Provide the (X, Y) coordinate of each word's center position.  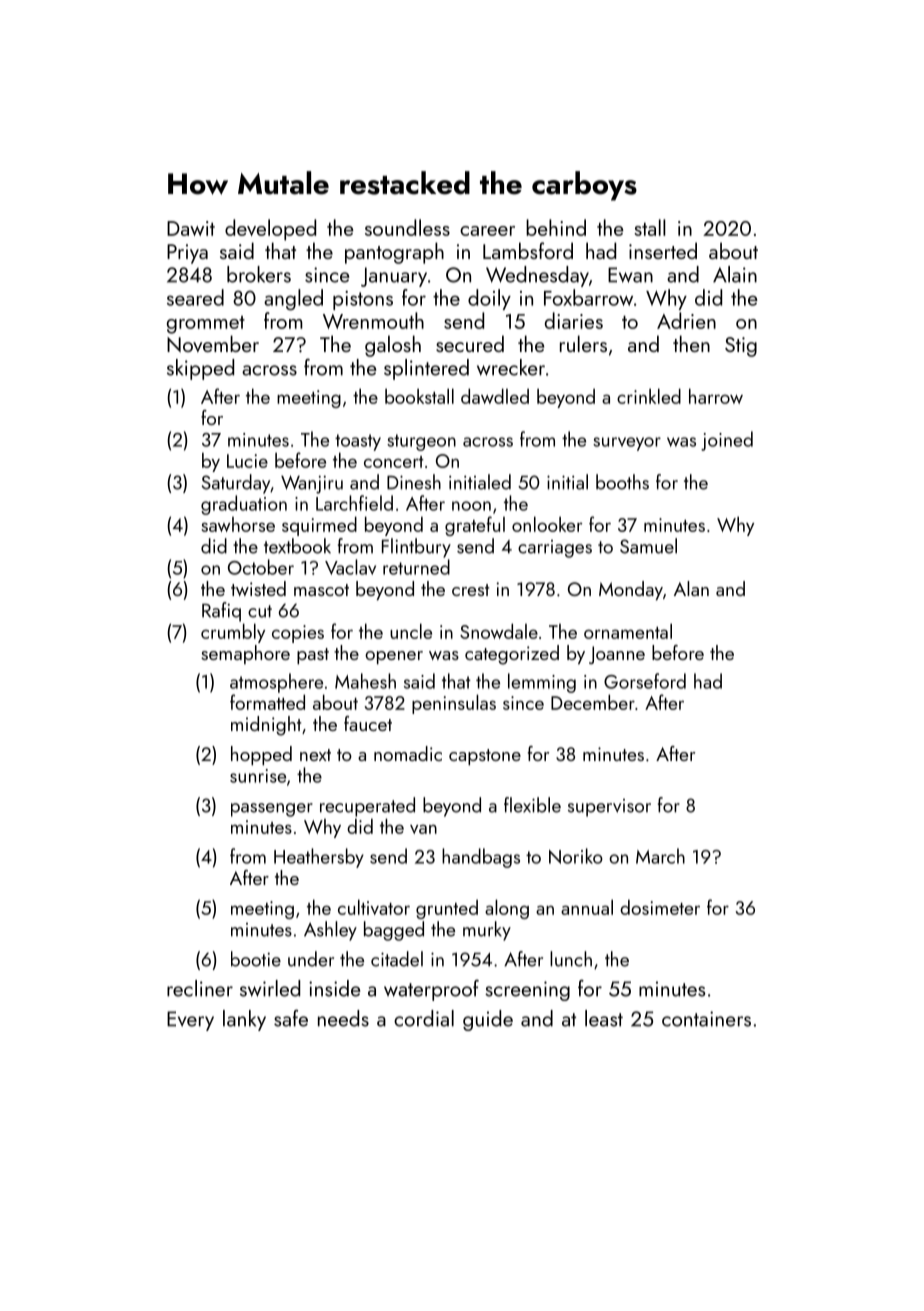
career (487, 231)
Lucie (247, 461)
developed (270, 230)
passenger (272, 810)
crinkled (649, 396)
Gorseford (645, 681)
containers (706, 1019)
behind (556, 227)
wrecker (511, 367)
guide (488, 1020)
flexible (532, 805)
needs (343, 1018)
